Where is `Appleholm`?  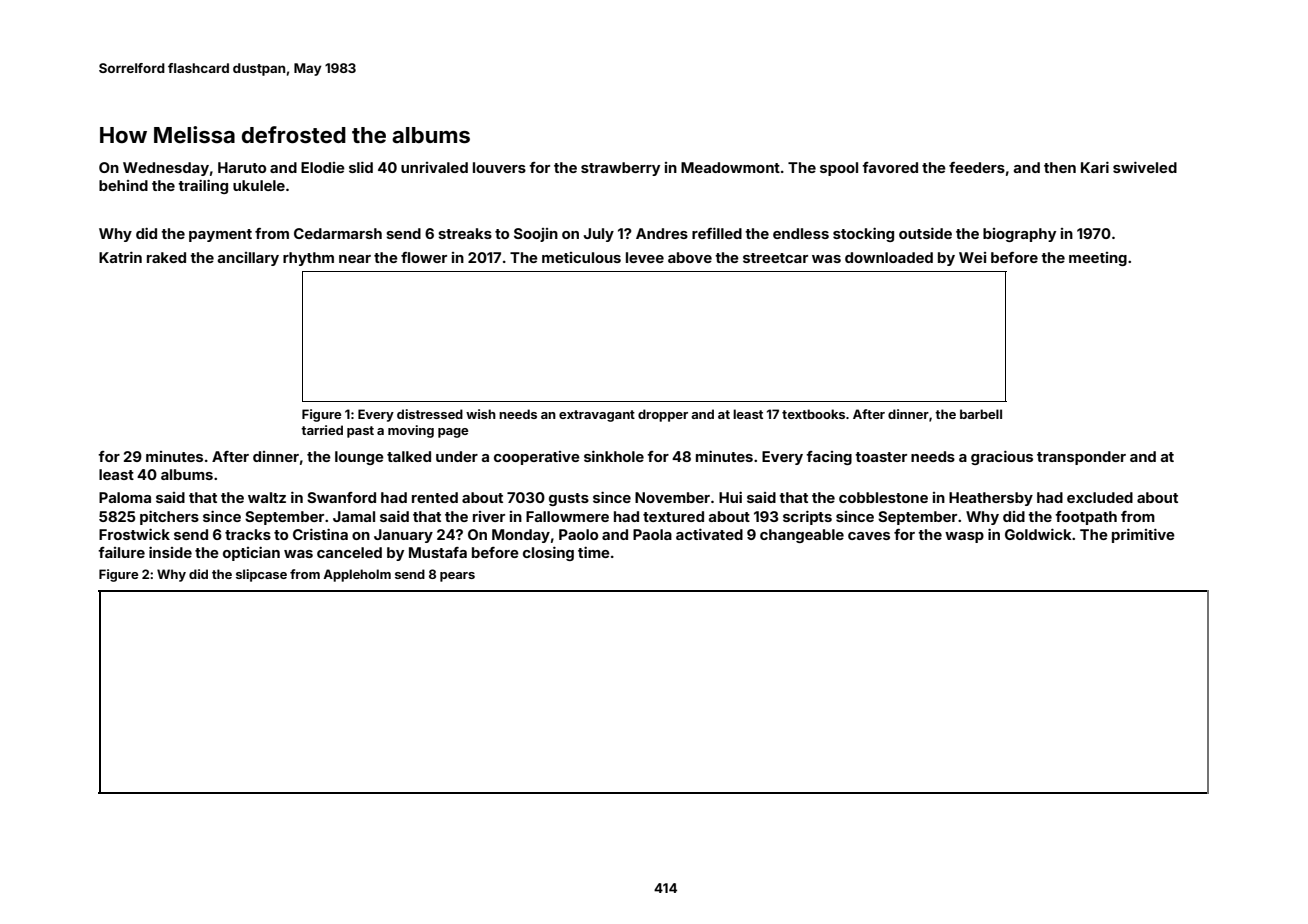
Appleholm is located at coordinates (357, 575).
